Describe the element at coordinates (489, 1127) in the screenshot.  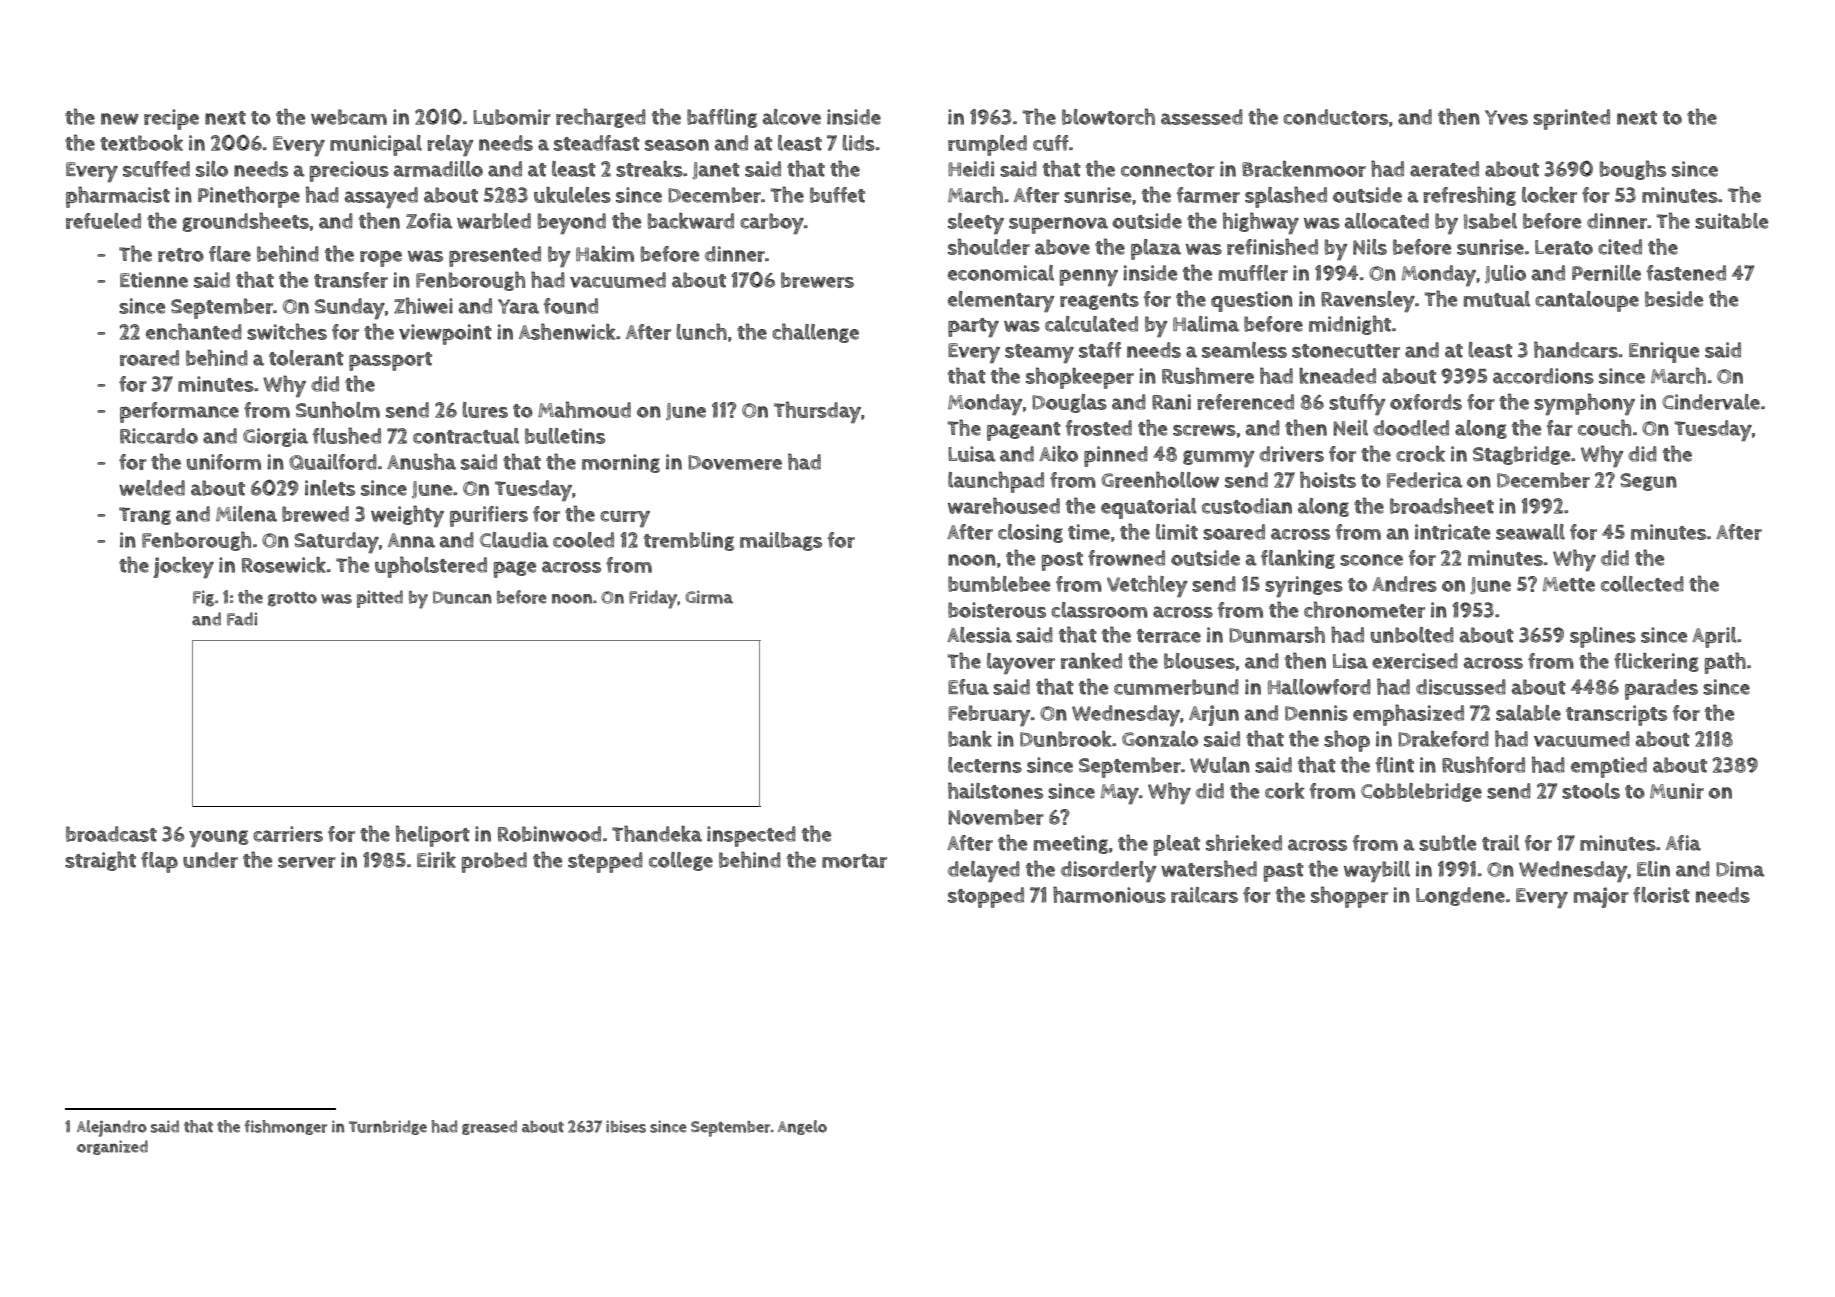
I see `greased` at that location.
